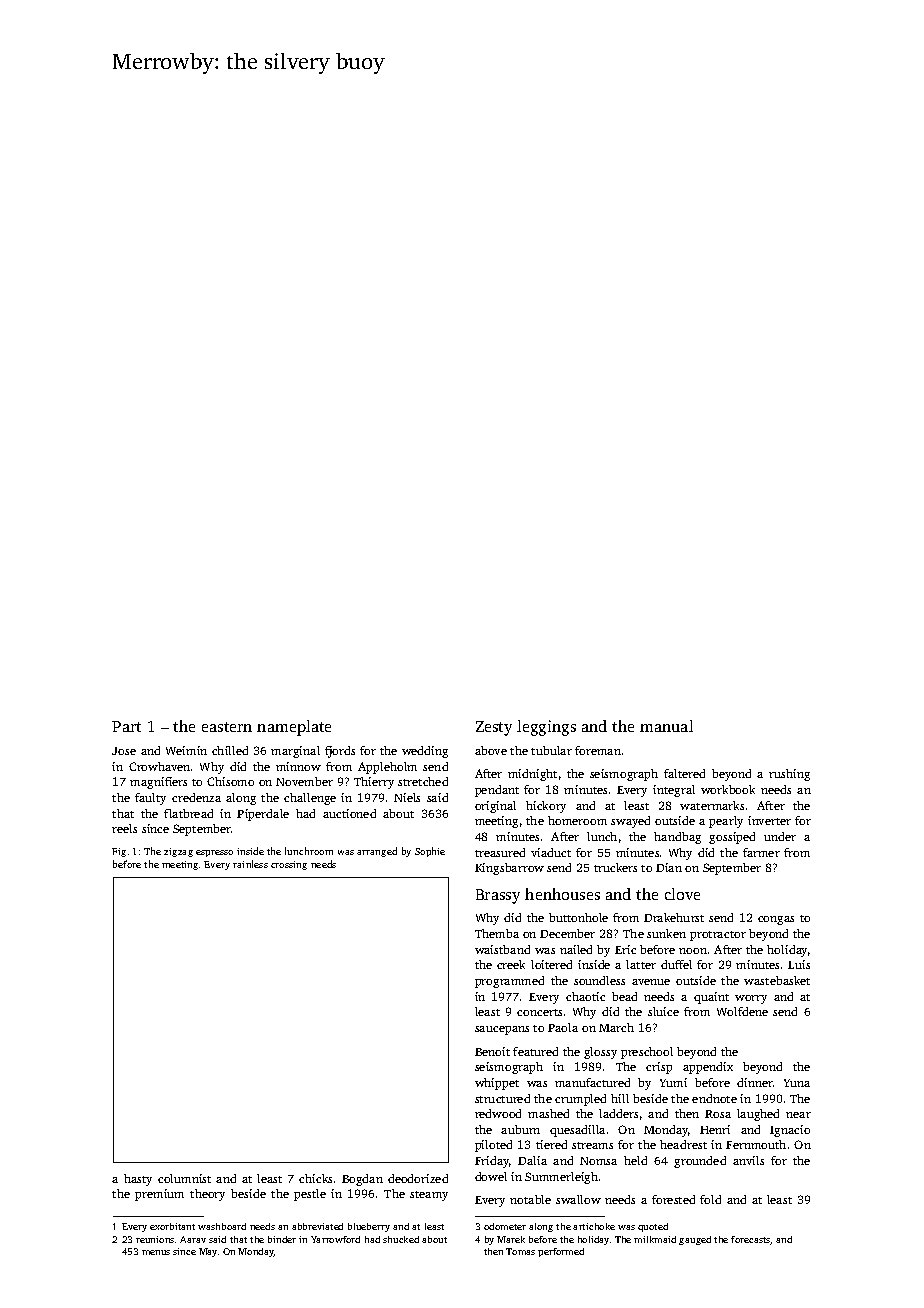  What do you see at coordinates (493, 1146) in the screenshot?
I see `piloted` at bounding box center [493, 1146].
